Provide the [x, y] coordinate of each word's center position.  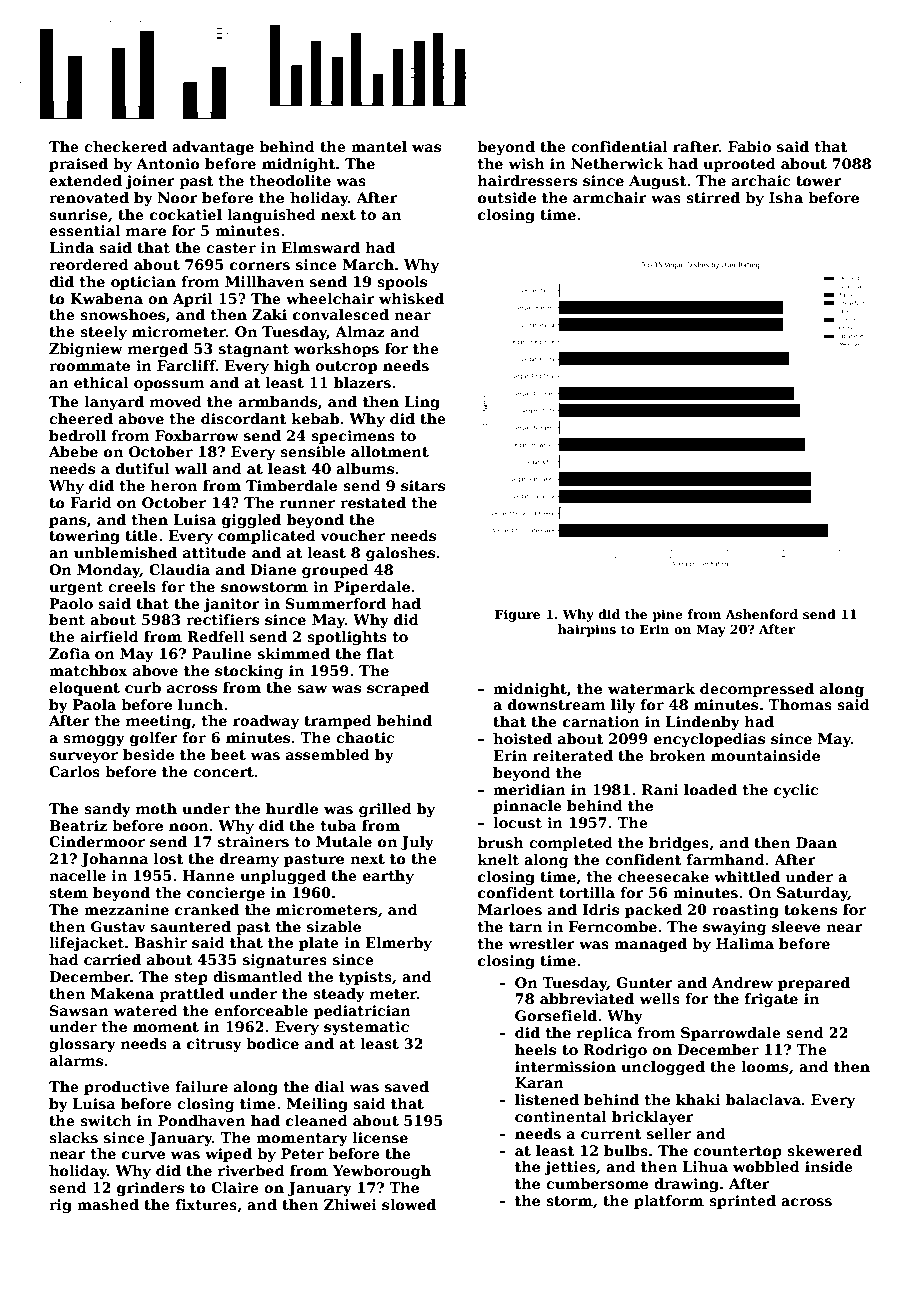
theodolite [290, 180]
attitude [214, 552]
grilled [385, 810]
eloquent [84, 689]
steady [339, 995]
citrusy [214, 1045]
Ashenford [761, 614]
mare [146, 232]
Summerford [336, 603]
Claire [235, 1187]
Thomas [800, 704]
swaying [734, 928]
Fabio [749, 146]
